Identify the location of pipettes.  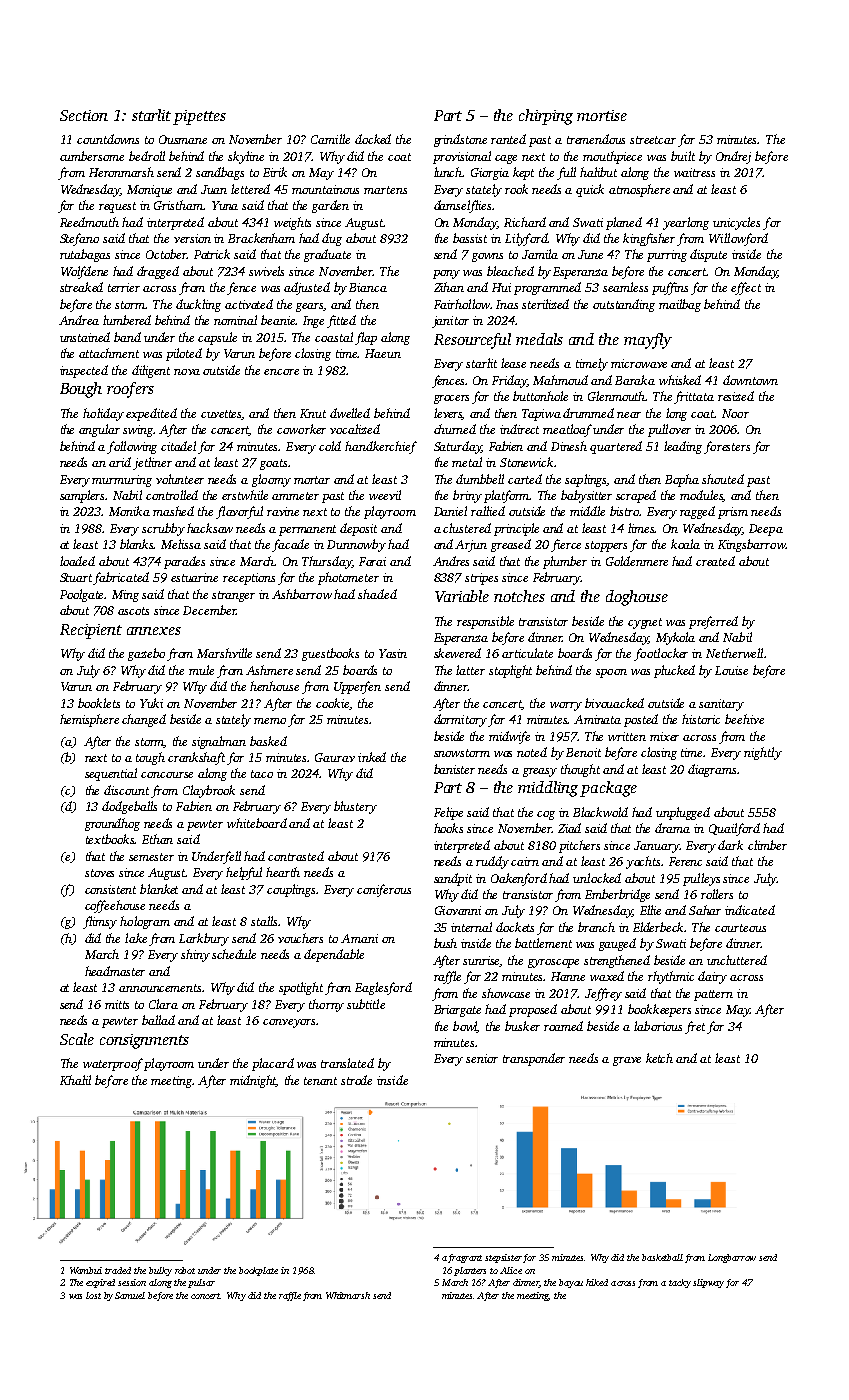
(199, 117).
